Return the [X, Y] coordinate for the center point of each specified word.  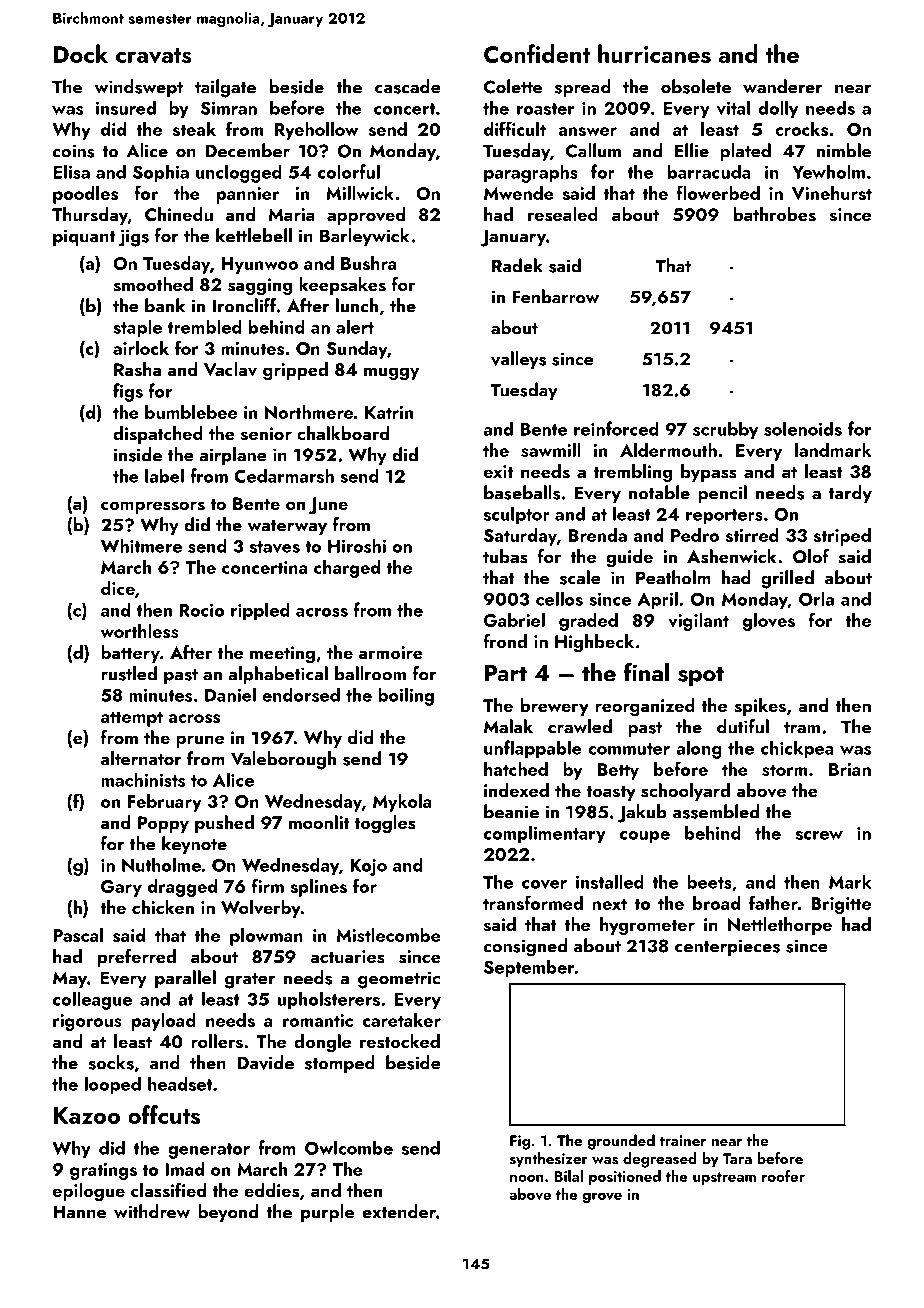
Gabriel [514, 620]
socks [111, 1062]
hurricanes [654, 53]
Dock [81, 53]
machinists [143, 779]
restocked [400, 1041]
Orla [816, 598]
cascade [408, 86]
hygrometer [647, 926]
